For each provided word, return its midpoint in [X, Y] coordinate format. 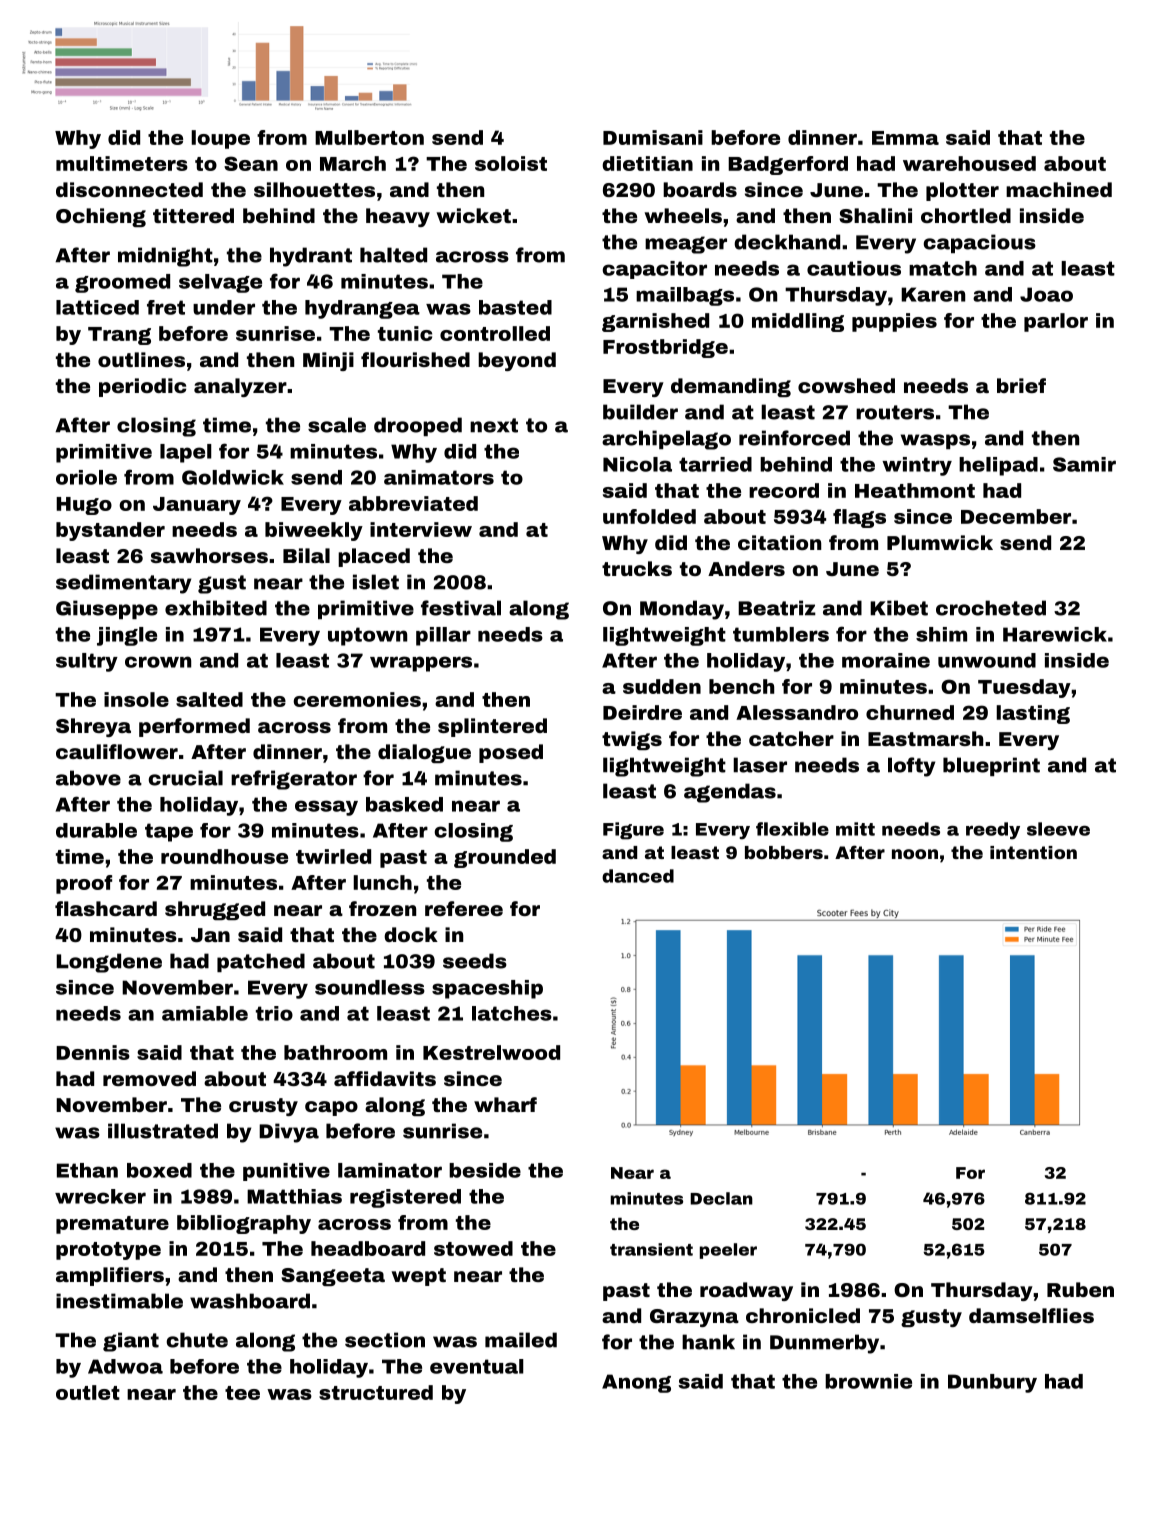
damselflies [1031, 1315]
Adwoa [125, 1366]
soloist [511, 163]
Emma [905, 138]
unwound [987, 660]
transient [651, 1249]
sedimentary [123, 584]
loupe [220, 139]
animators [439, 477]
